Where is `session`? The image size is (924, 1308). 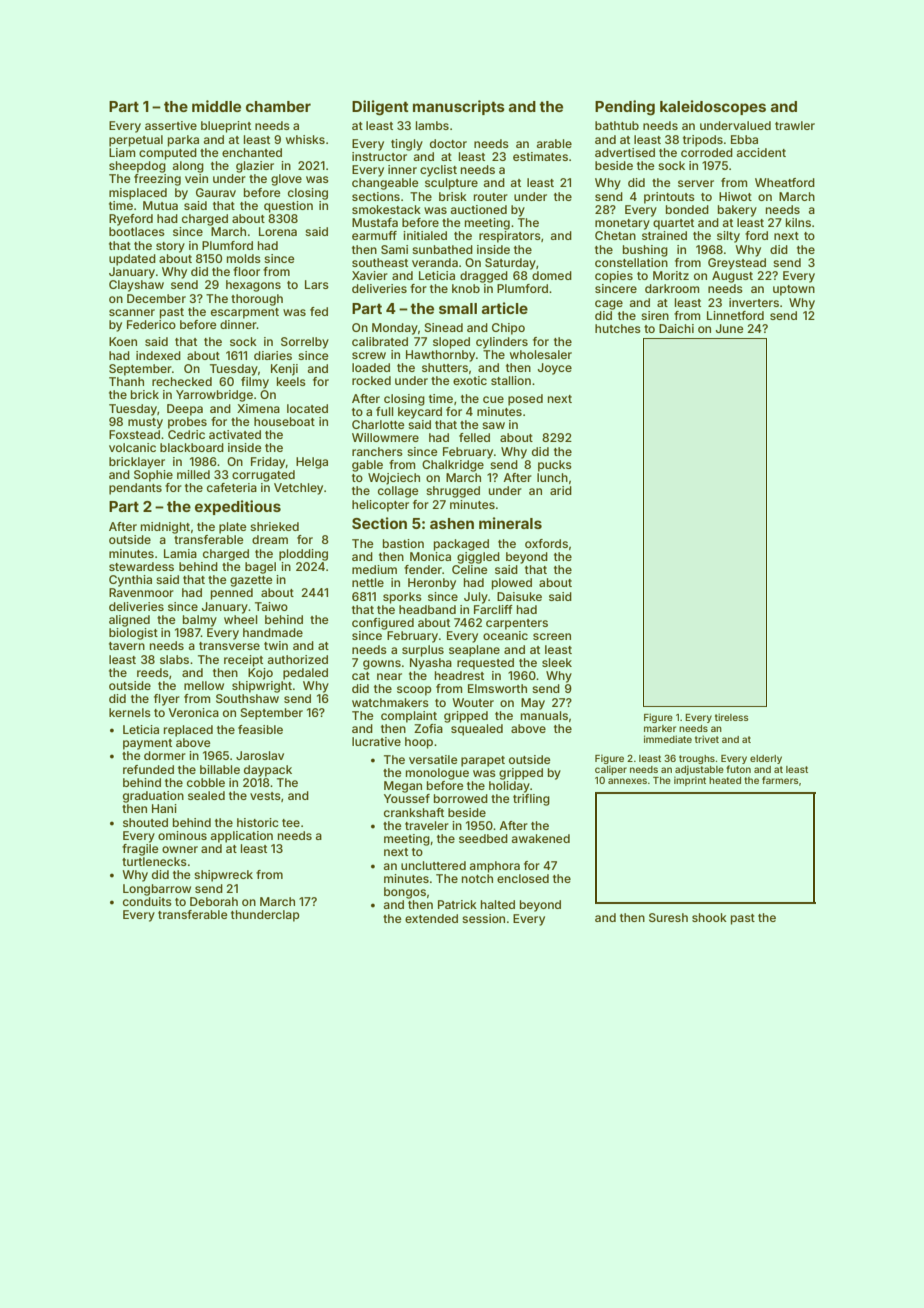
session is located at coordinates (483, 918).
